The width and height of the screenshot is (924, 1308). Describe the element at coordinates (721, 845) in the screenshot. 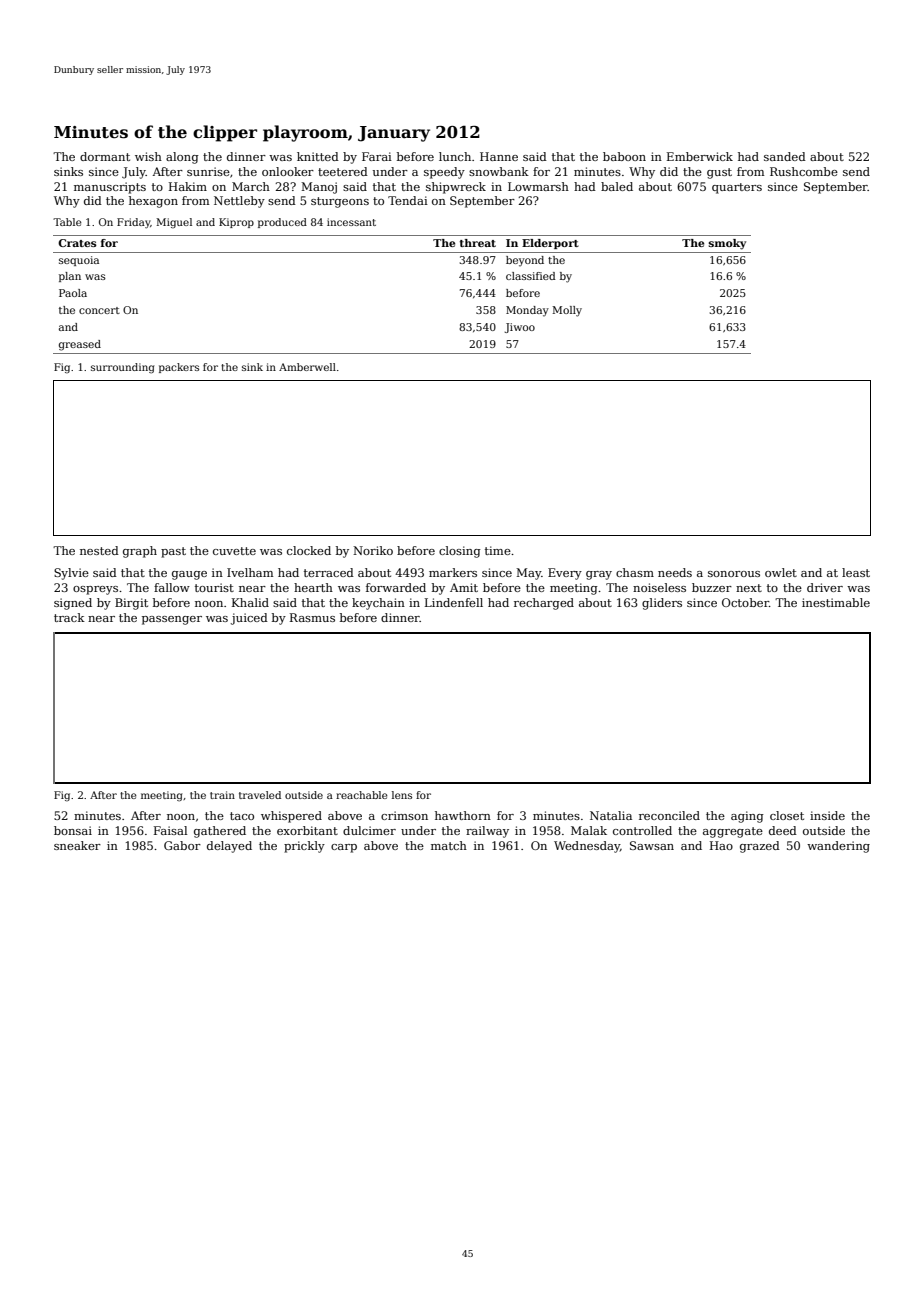

I see `Hao` at that location.
